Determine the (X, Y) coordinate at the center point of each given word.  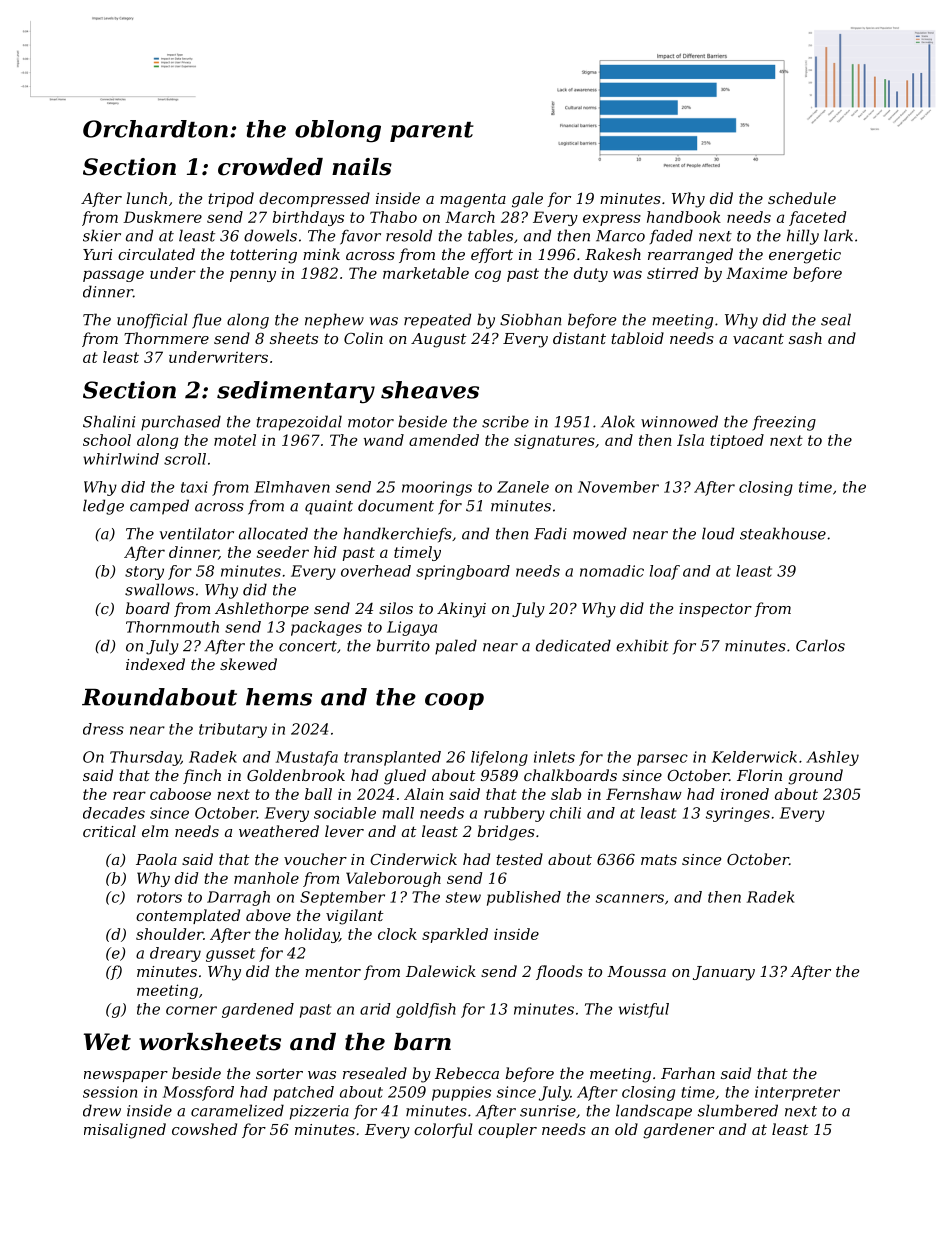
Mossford (198, 1093)
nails (362, 167)
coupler (507, 1130)
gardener (678, 1131)
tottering (263, 256)
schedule (802, 198)
